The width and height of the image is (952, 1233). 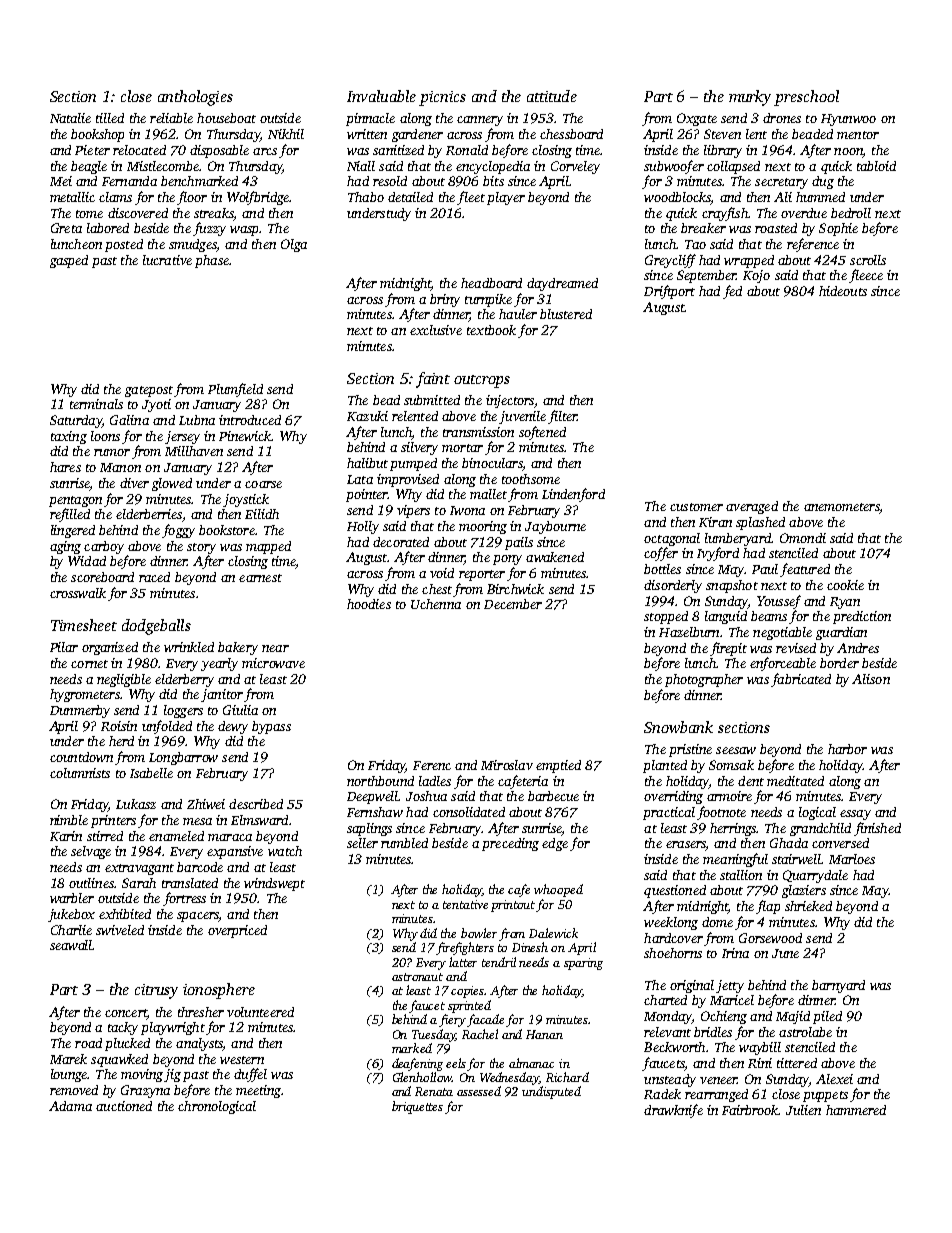 What do you see at coordinates (258, 1091) in the image?
I see `meeting` at bounding box center [258, 1091].
